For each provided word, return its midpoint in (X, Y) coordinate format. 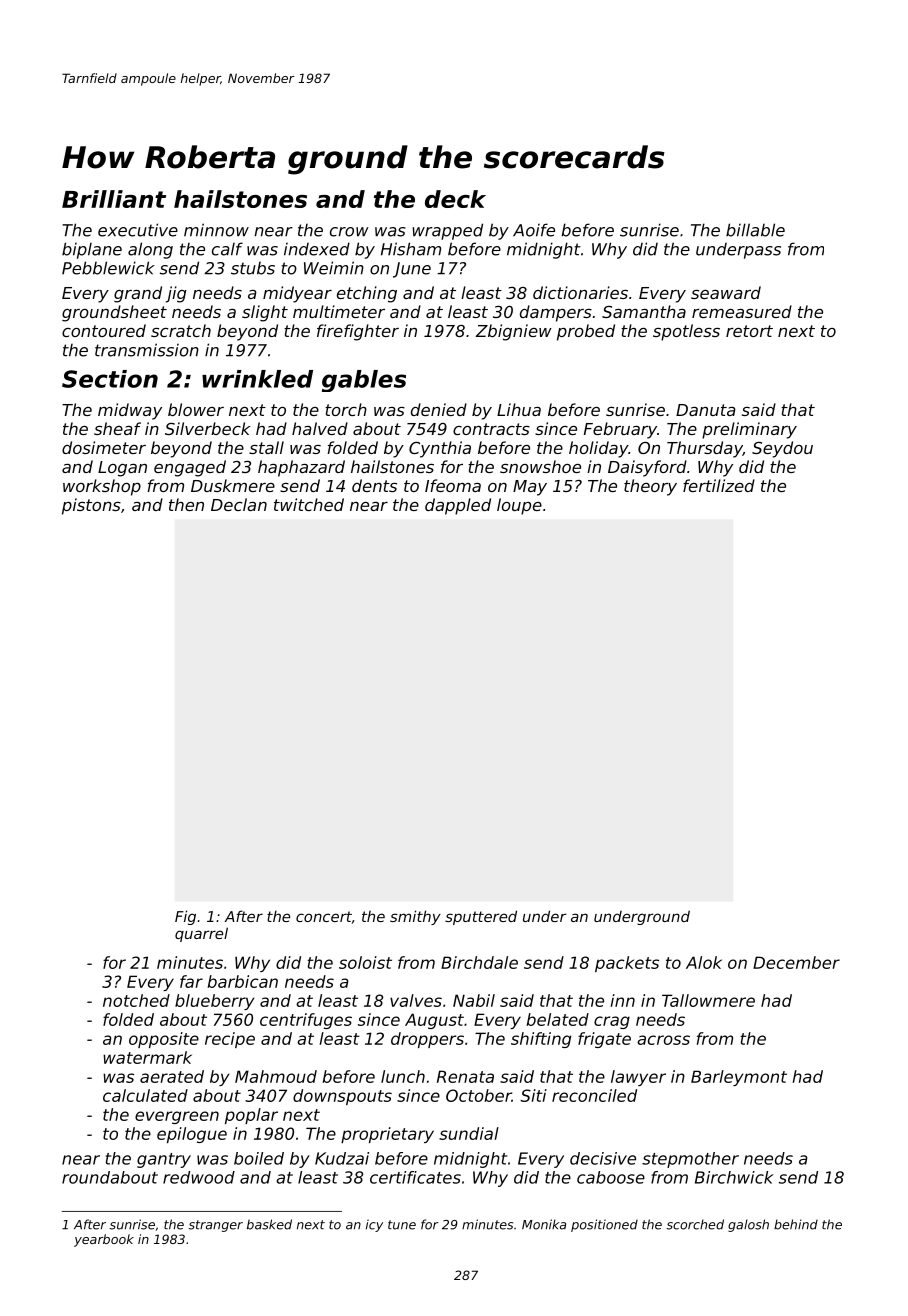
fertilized (719, 485)
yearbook (104, 1240)
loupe (519, 506)
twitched (309, 504)
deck (455, 199)
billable (755, 230)
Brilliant (114, 199)
